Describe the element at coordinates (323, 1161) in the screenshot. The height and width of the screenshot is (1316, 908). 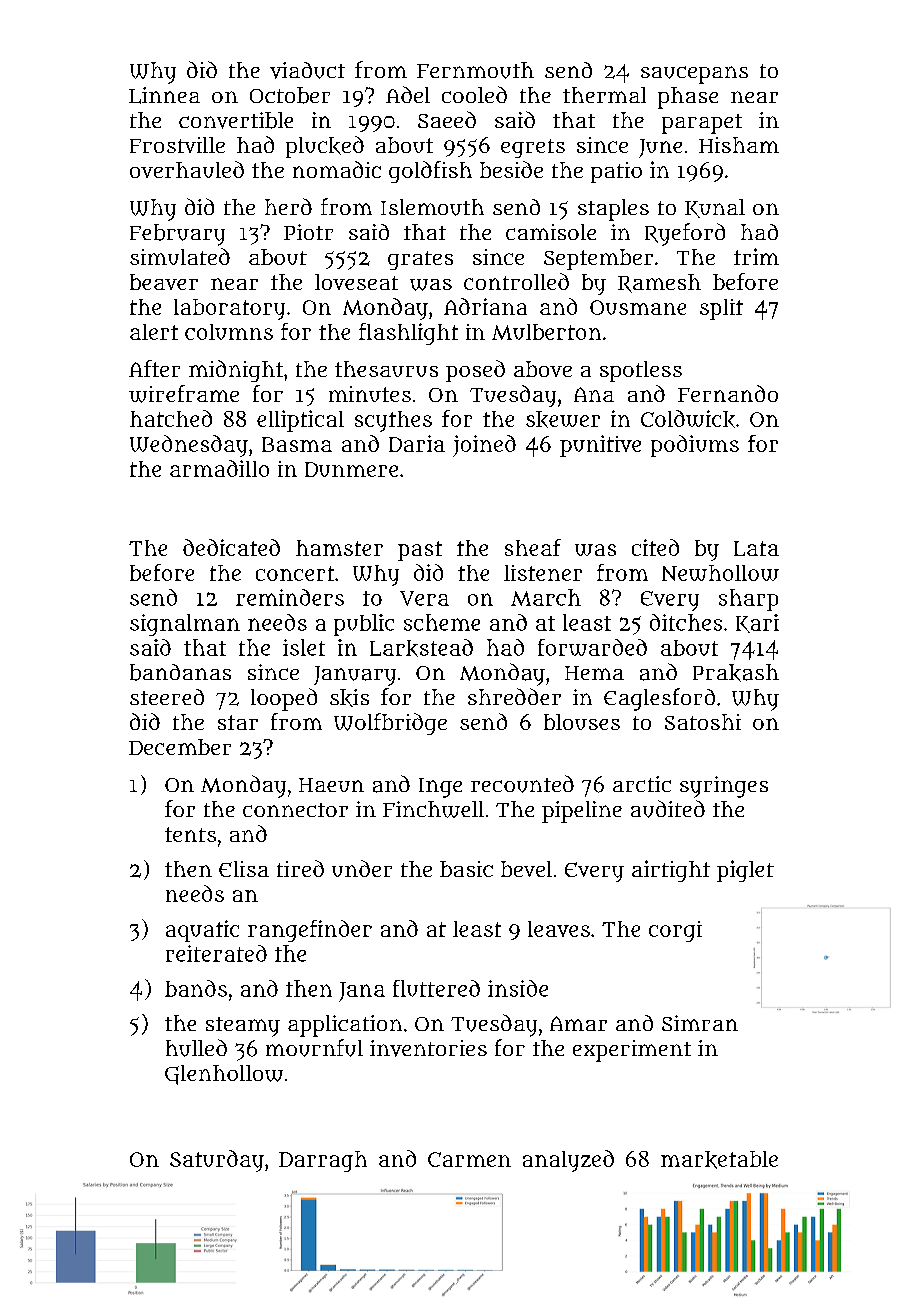
I see `Darragh` at that location.
